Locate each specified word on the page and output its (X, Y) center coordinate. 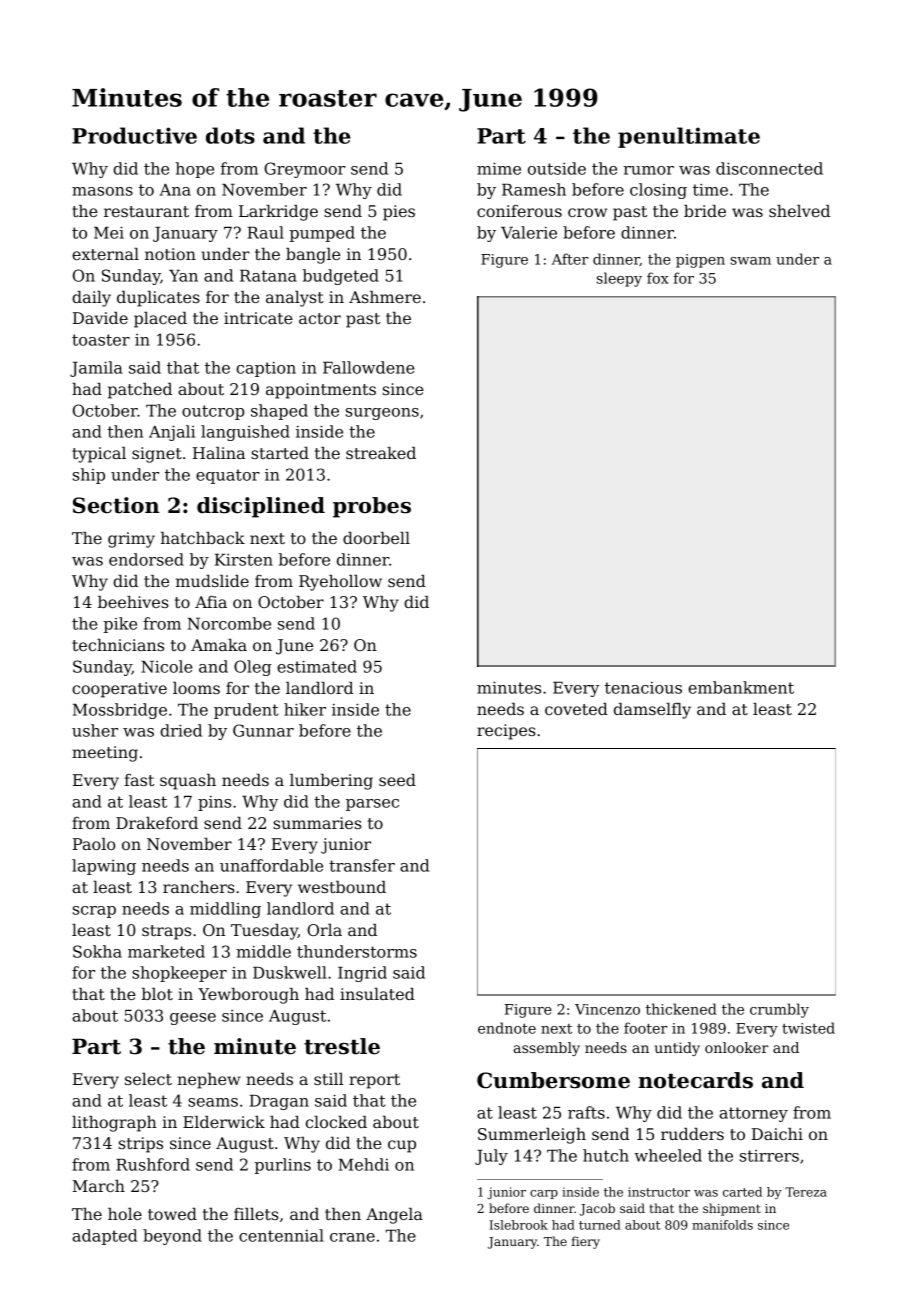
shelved (799, 211)
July (491, 1157)
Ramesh (534, 189)
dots (230, 135)
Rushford (153, 1164)
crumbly (779, 1010)
